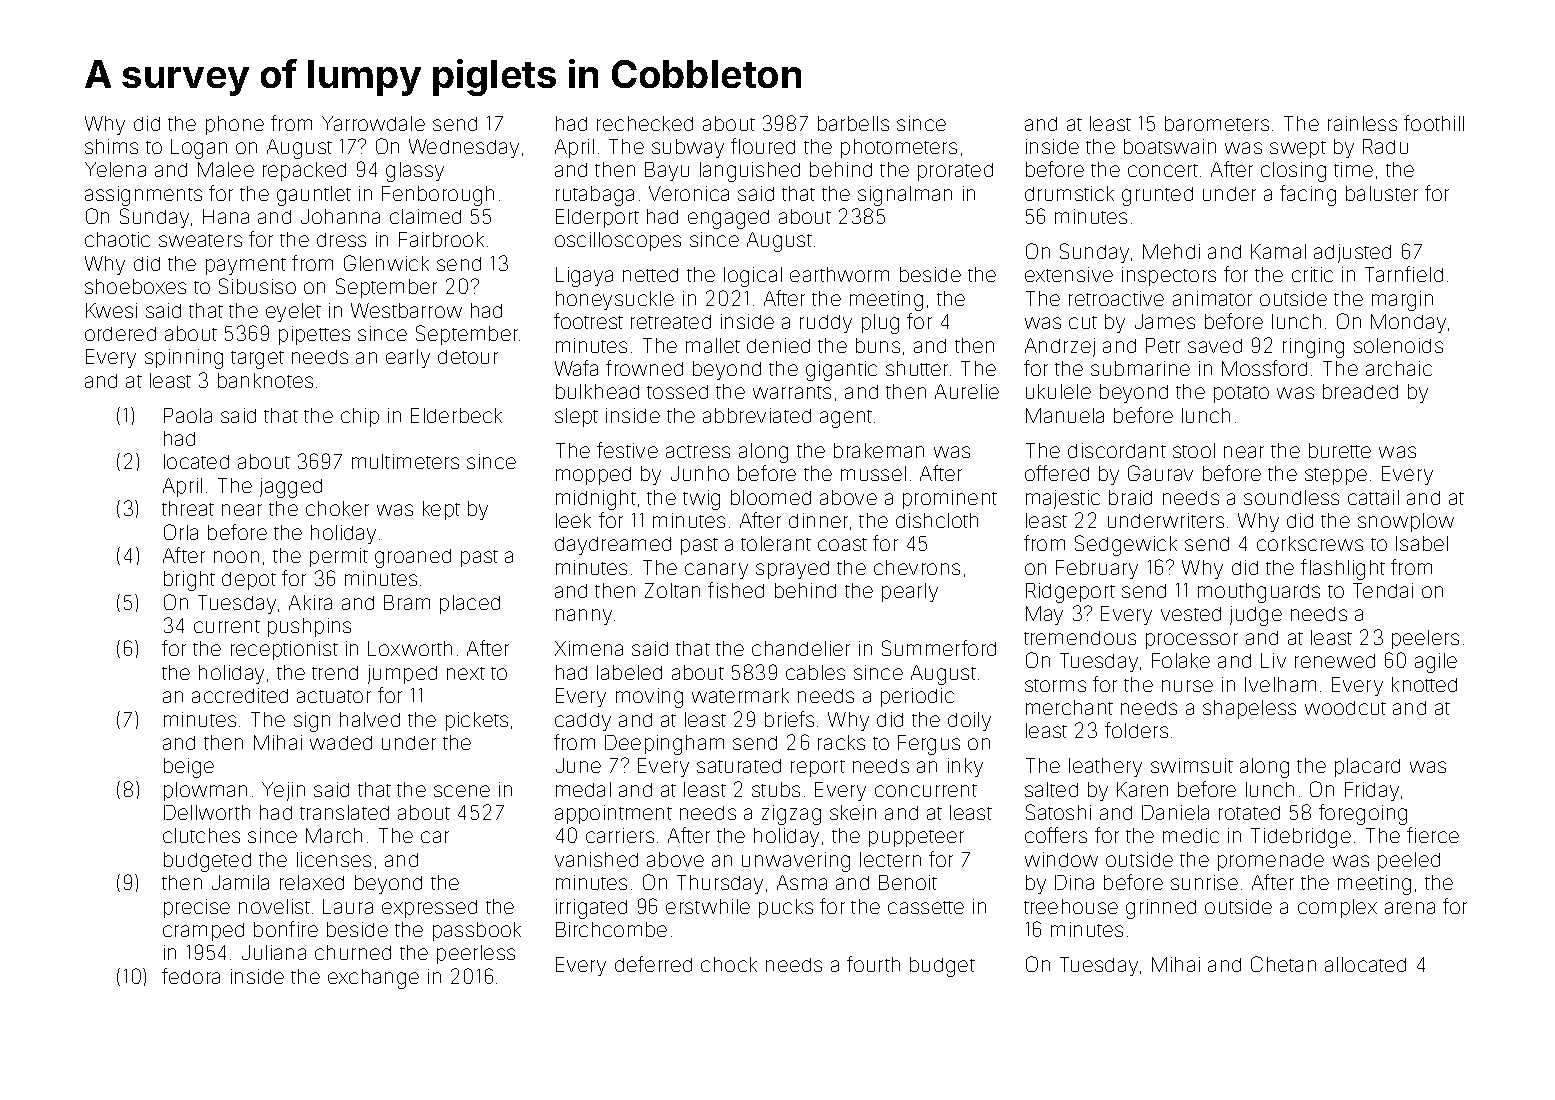 The image size is (1555, 1100). What do you see at coordinates (1385, 146) in the page?
I see `Radu` at bounding box center [1385, 146].
